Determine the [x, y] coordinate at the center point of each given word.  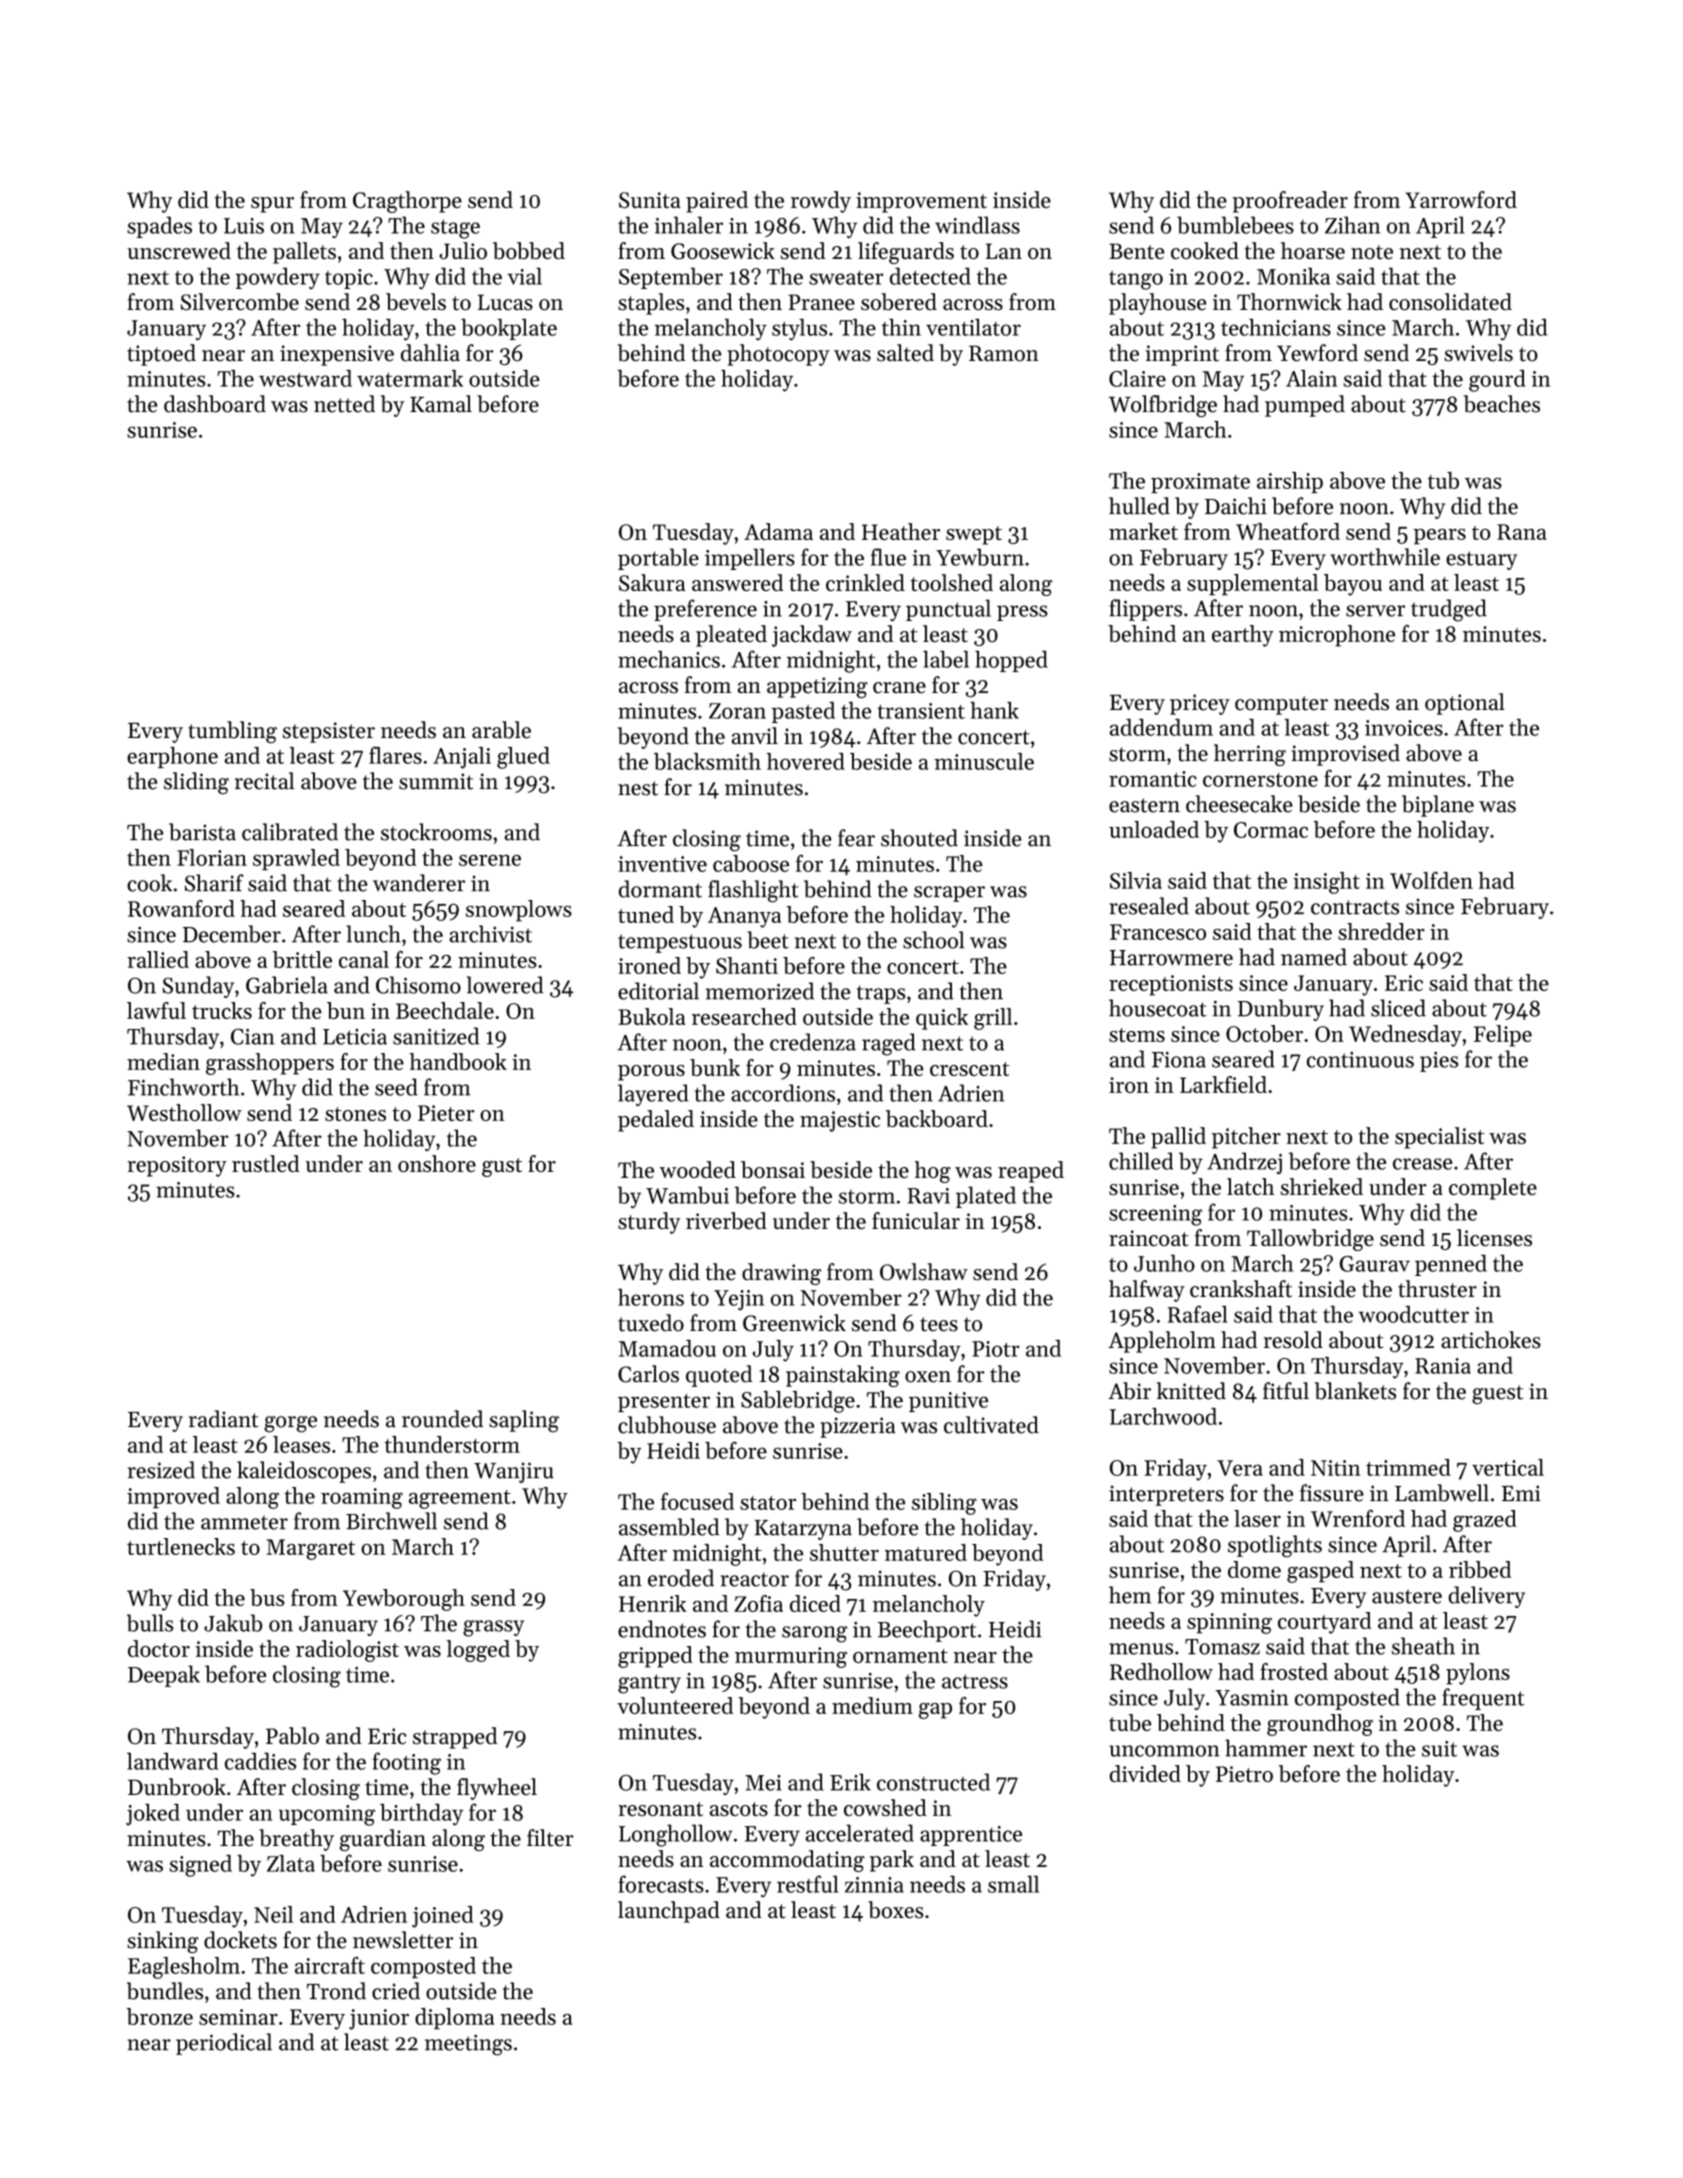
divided [1145, 1773]
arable [501, 730]
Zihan [1352, 225]
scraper [949, 894]
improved [173, 1498]
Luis [244, 226]
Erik [850, 1782]
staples [651, 304]
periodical [224, 2044]
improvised [1345, 755]
